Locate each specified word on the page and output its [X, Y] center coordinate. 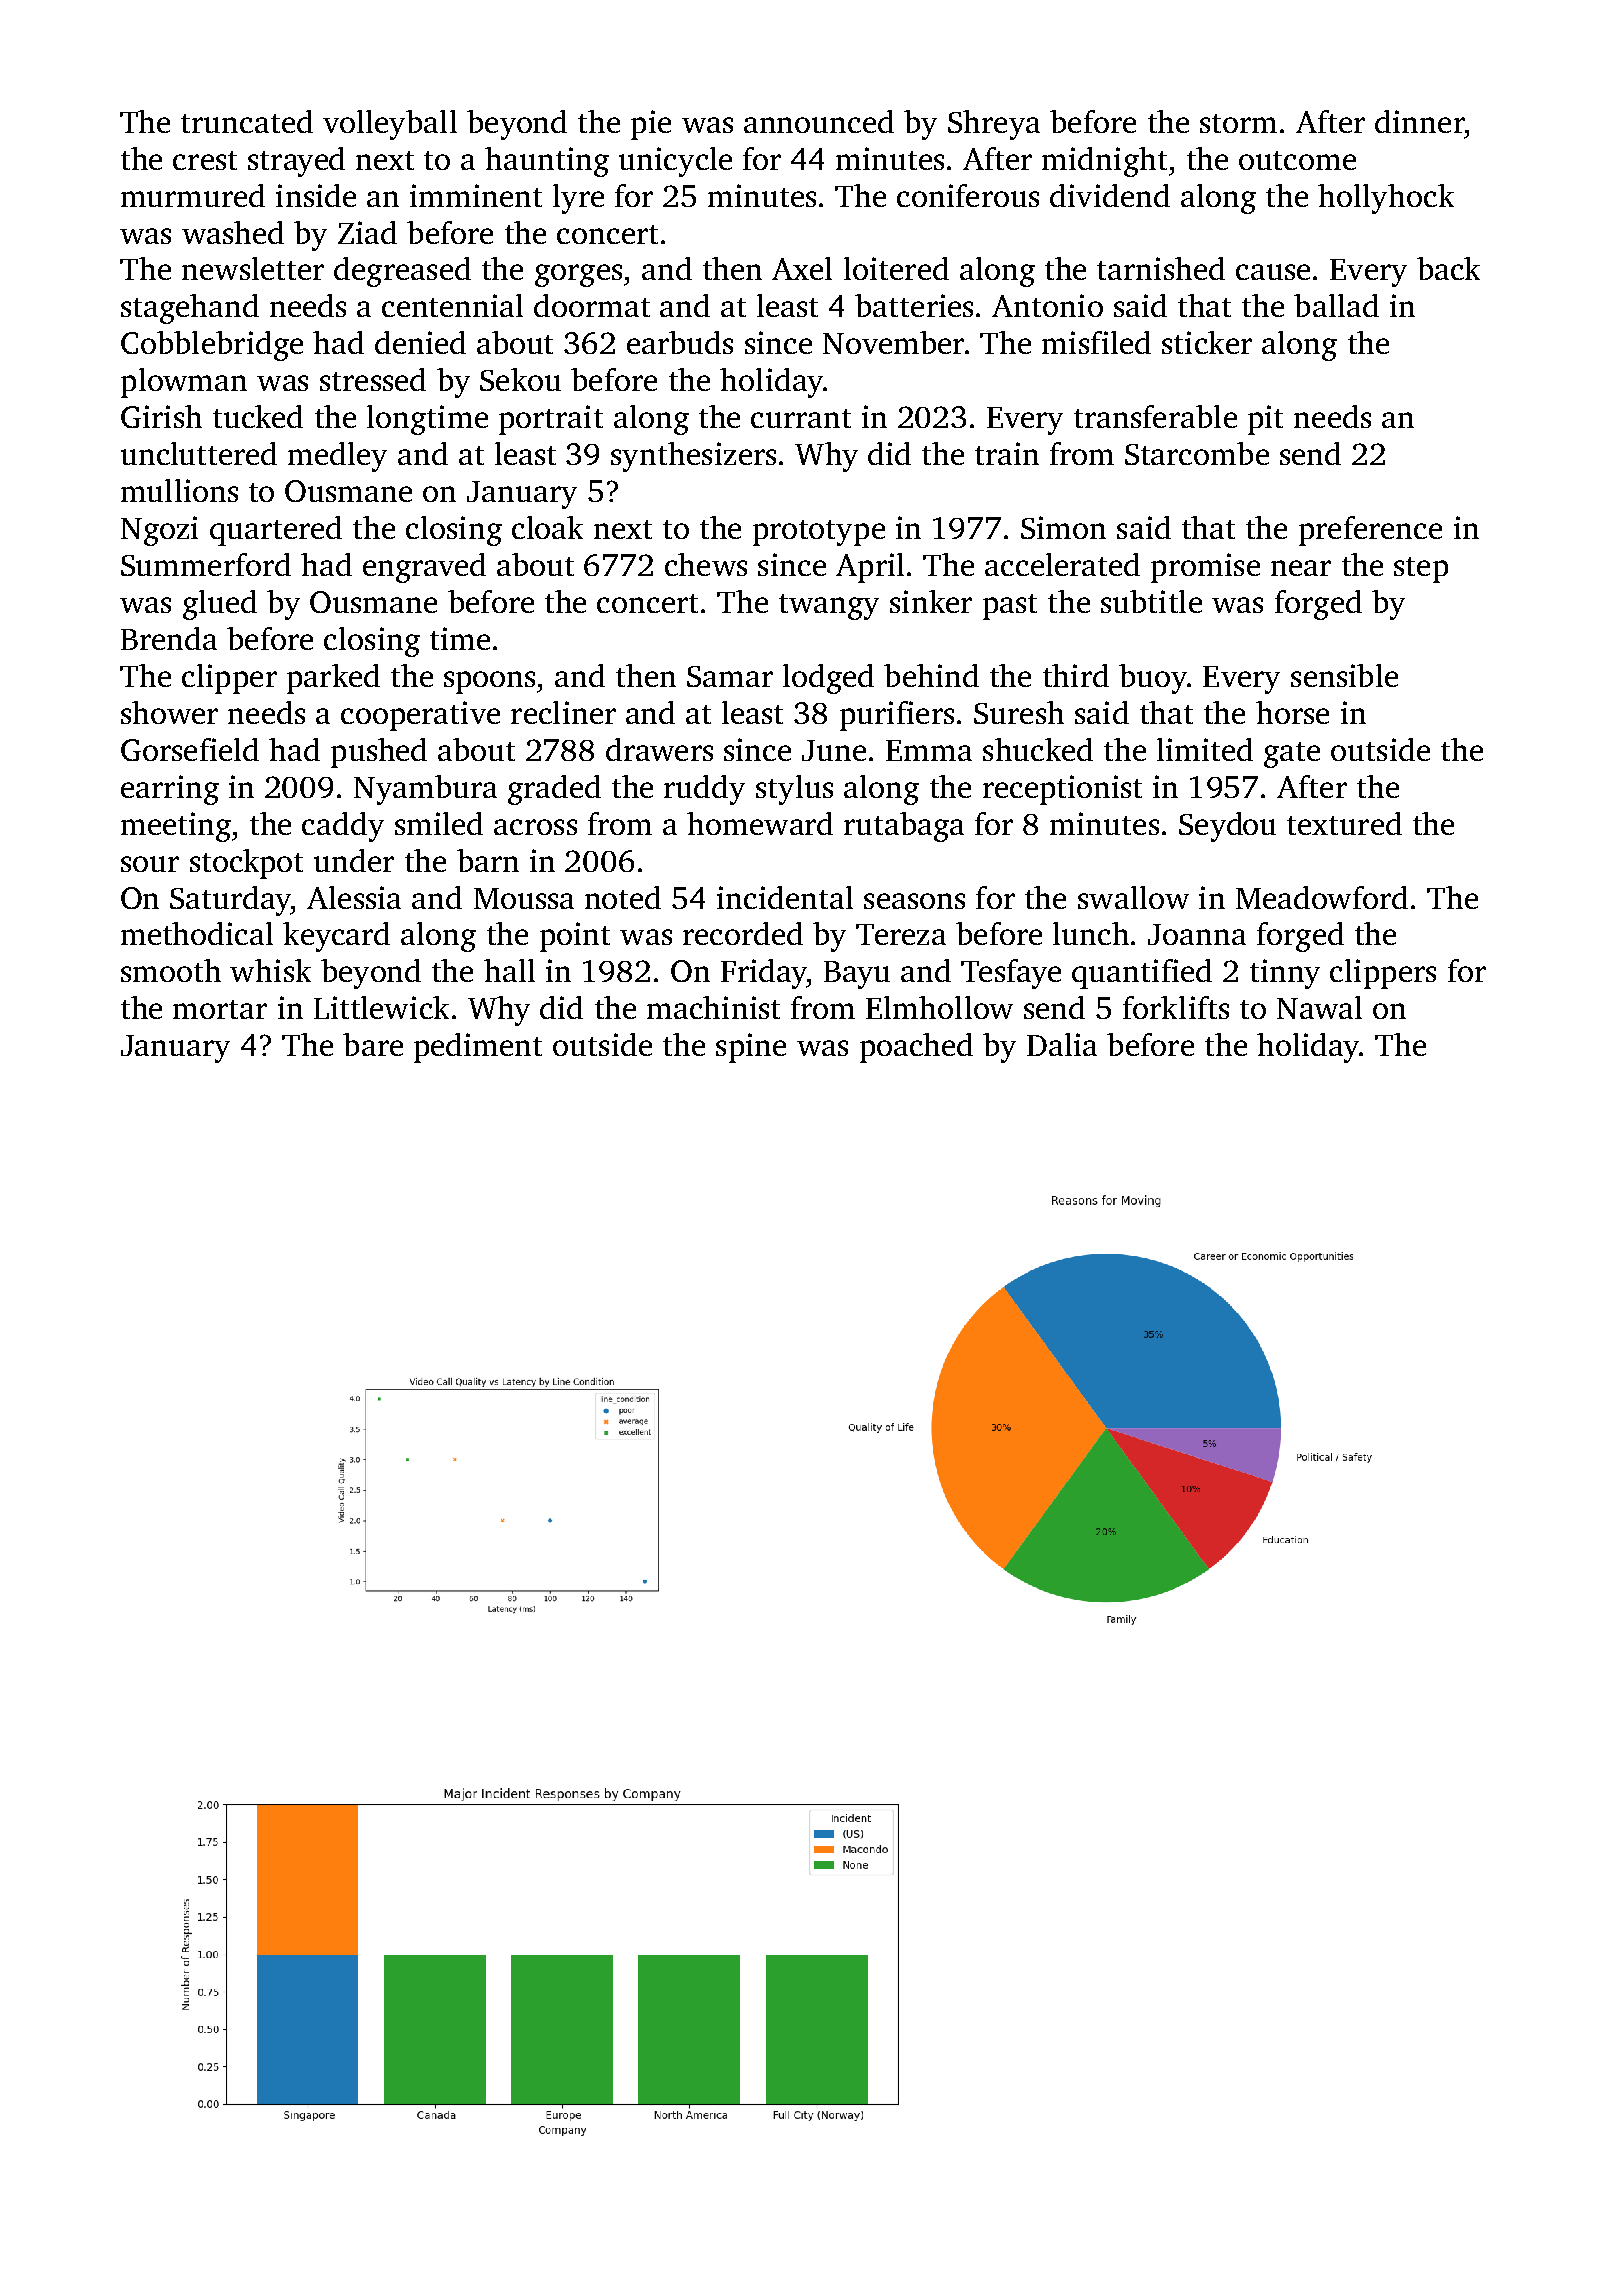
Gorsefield [190, 749]
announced [819, 121]
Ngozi [159, 531]
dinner [1419, 121]
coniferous [968, 195]
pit [1265, 420]
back [1448, 268]
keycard [336, 937]
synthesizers [693, 457]
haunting [547, 162]
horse [1292, 712]
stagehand [190, 309]
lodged [828, 679]
